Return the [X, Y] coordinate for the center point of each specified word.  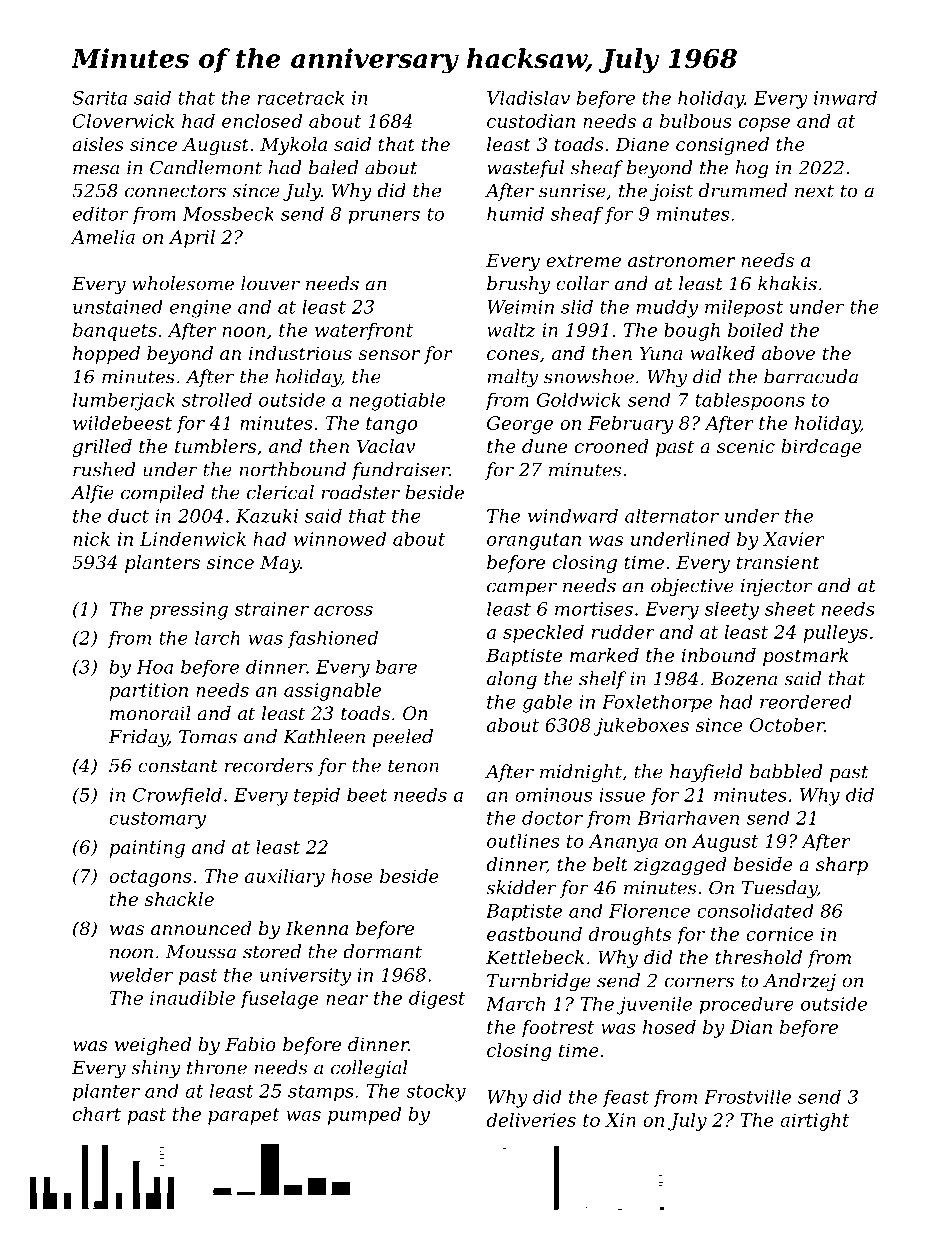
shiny [156, 1069]
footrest [557, 1029]
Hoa [155, 667]
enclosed [262, 121]
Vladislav [528, 97]
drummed [743, 190]
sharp [842, 866]
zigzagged [680, 866]
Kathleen [324, 736]
